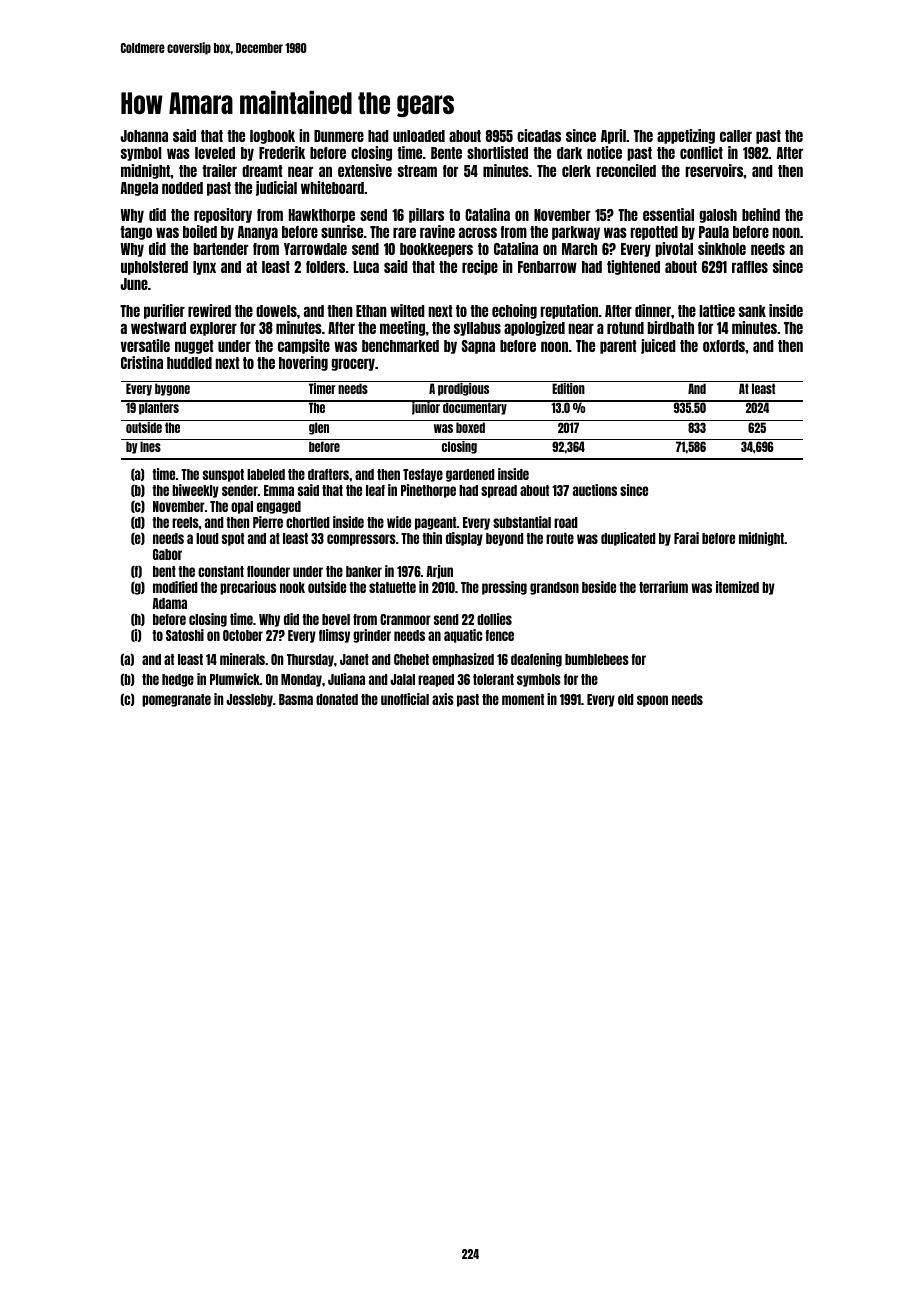 This document has height=1308, width=924. Describe the element at coordinates (144, 136) in the document. I see `Johanna` at that location.
